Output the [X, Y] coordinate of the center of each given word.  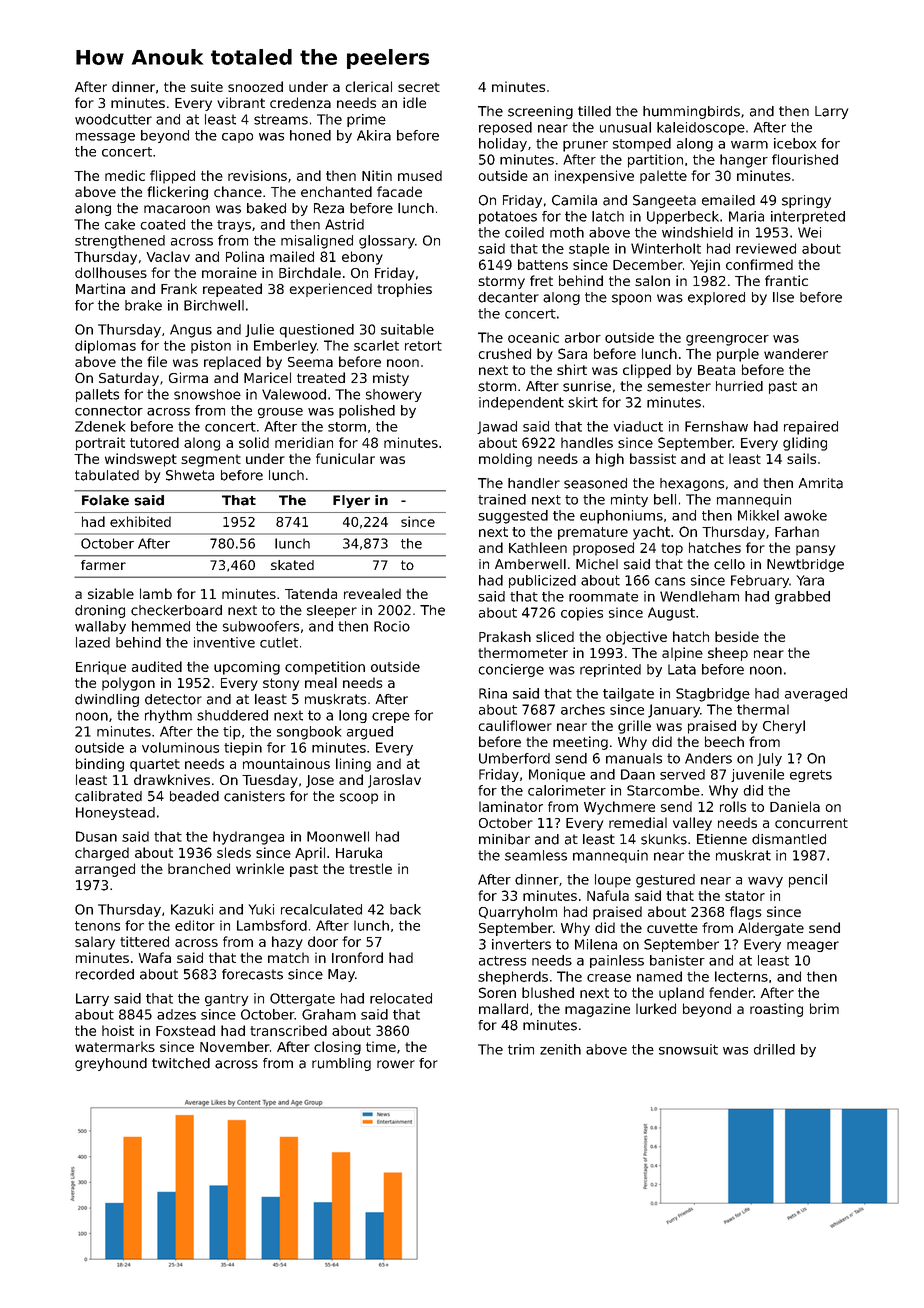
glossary [387, 242]
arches [583, 709]
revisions [257, 175]
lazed [93, 642]
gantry [227, 1000]
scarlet [376, 345]
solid [254, 442]
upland [681, 994]
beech [724, 741]
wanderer [796, 353]
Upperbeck [683, 217]
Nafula [608, 895]
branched [199, 868]
